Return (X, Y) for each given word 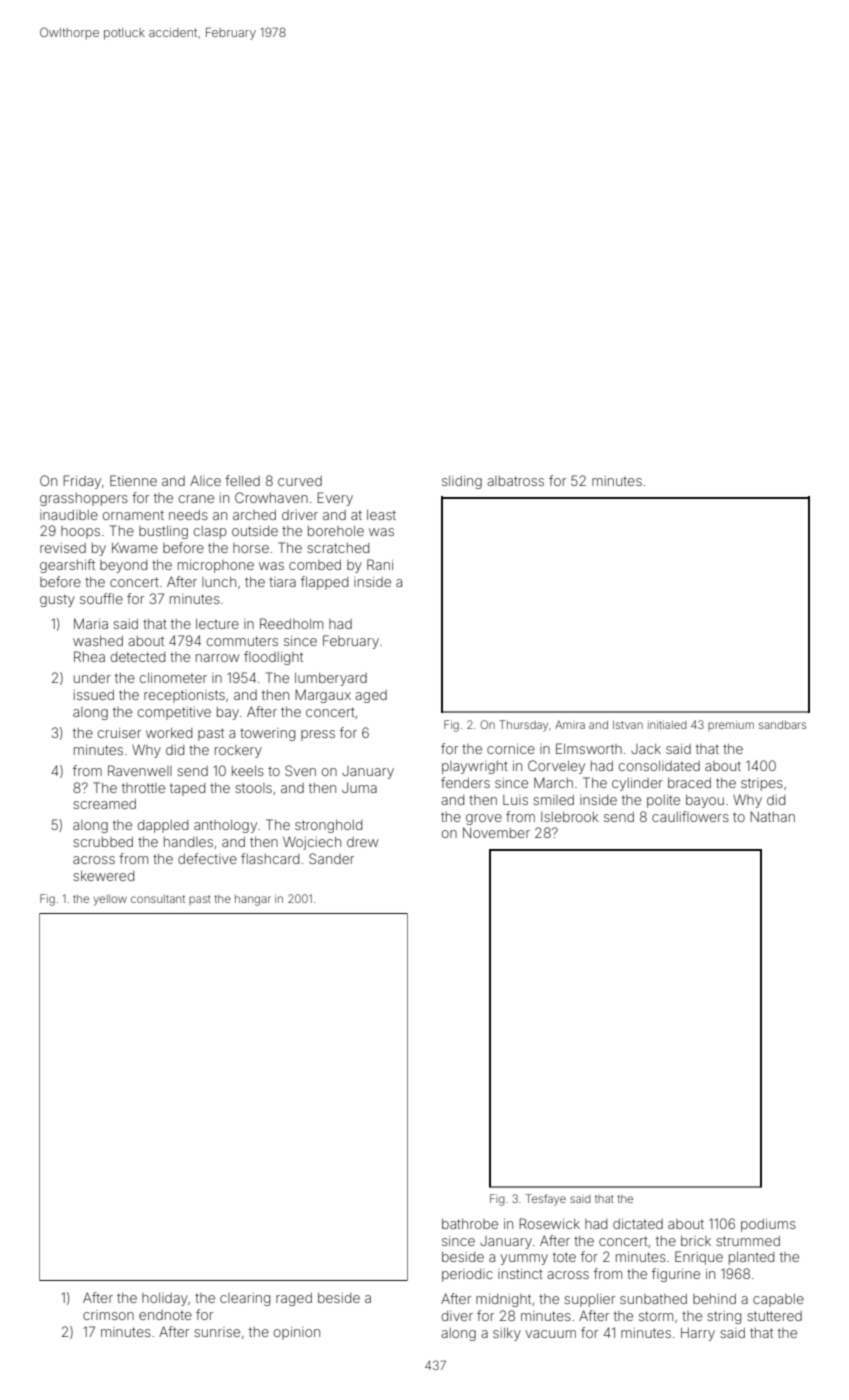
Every (335, 499)
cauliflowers (690, 816)
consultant (158, 899)
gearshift (67, 566)
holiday (165, 1299)
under (92, 678)
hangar (253, 900)
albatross (515, 481)
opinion (297, 1333)
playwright (475, 767)
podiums (768, 1225)
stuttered (774, 1316)
